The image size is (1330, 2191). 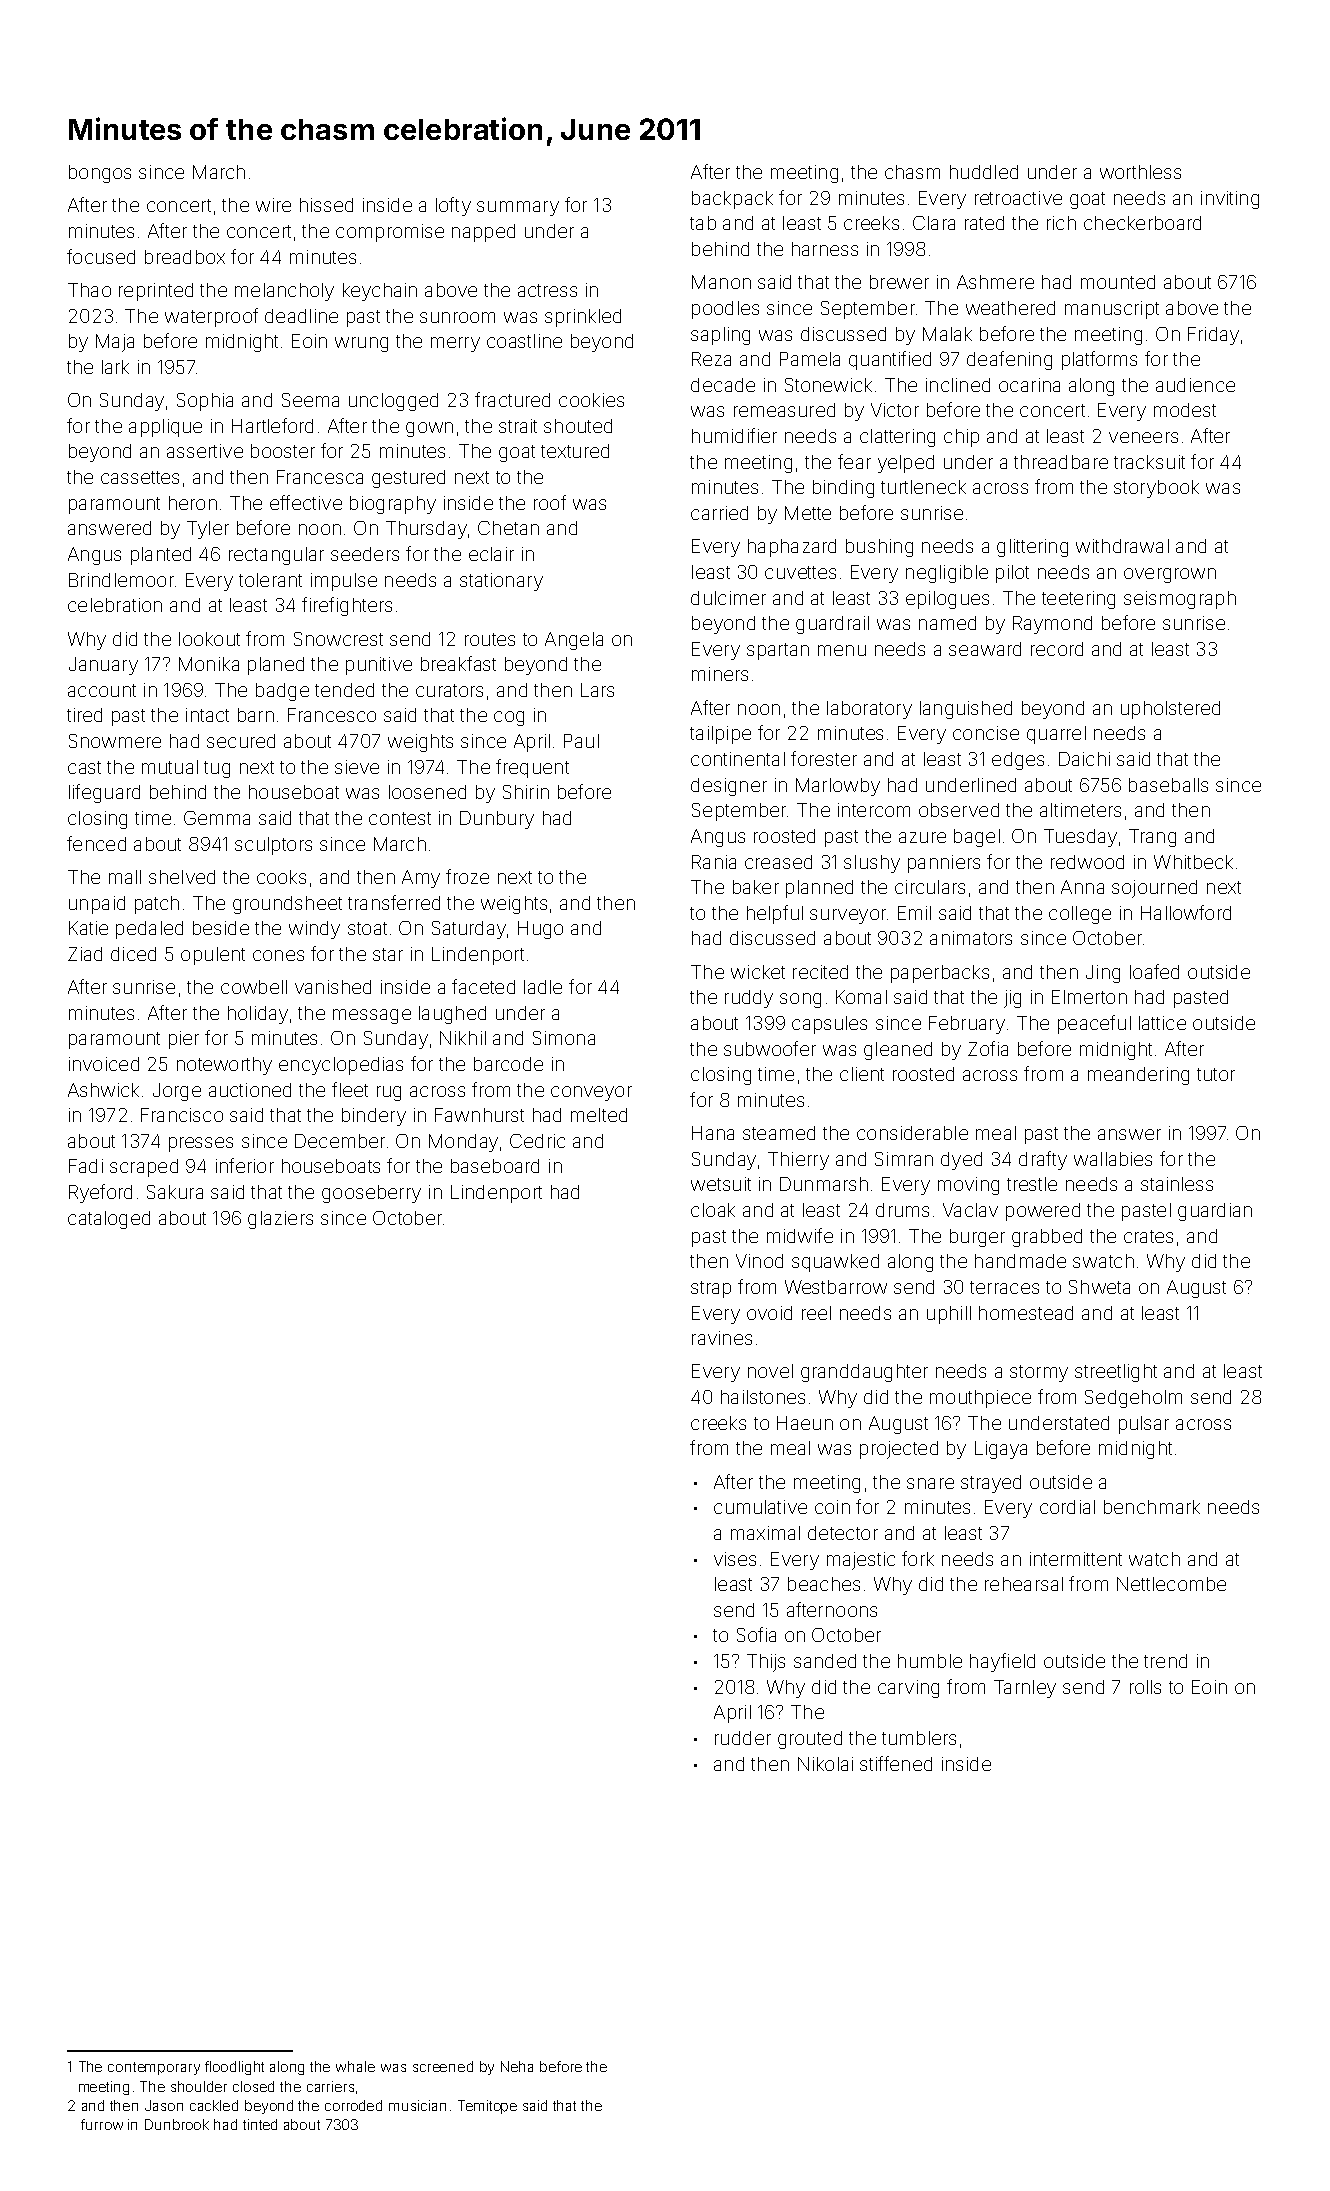 What do you see at coordinates (735, 1559) in the page?
I see `vises` at bounding box center [735, 1559].
